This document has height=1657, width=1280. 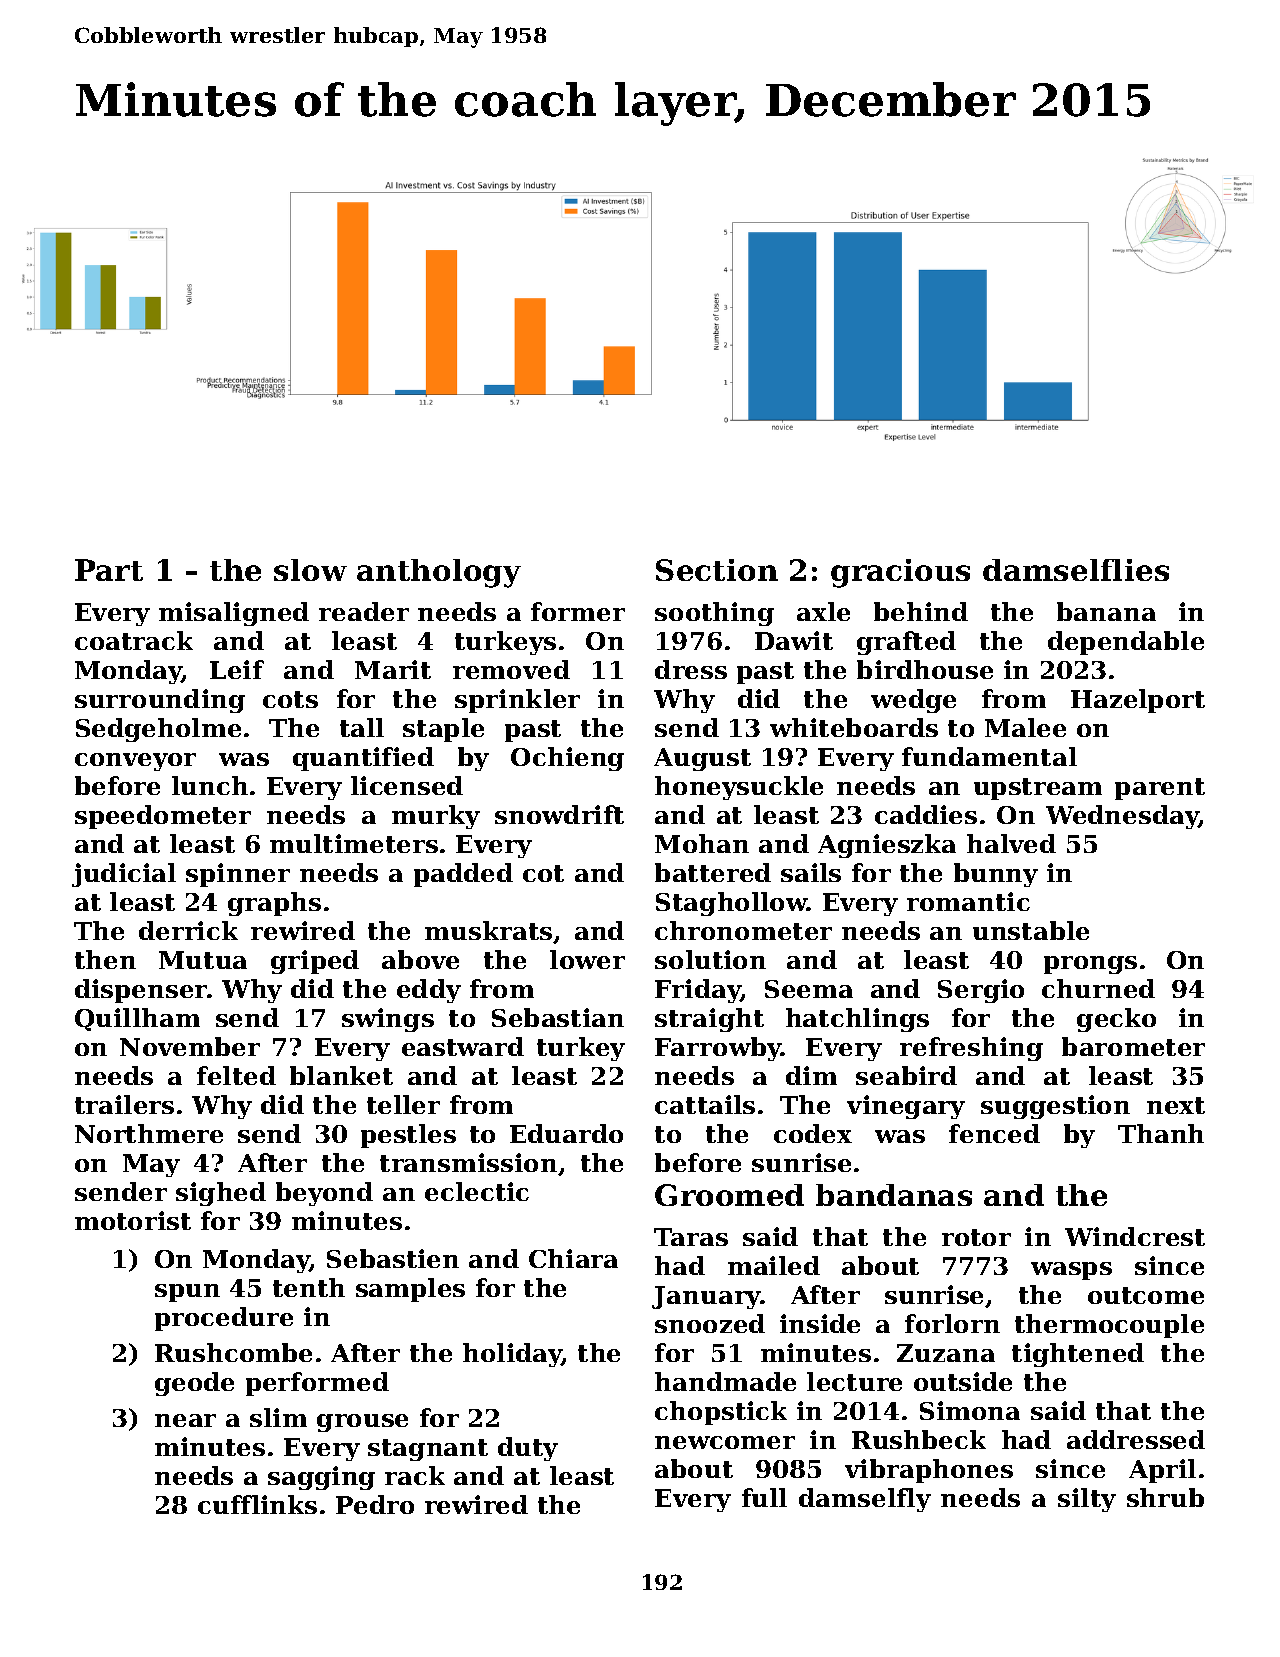 I want to click on damselflies, so click(x=1076, y=570).
